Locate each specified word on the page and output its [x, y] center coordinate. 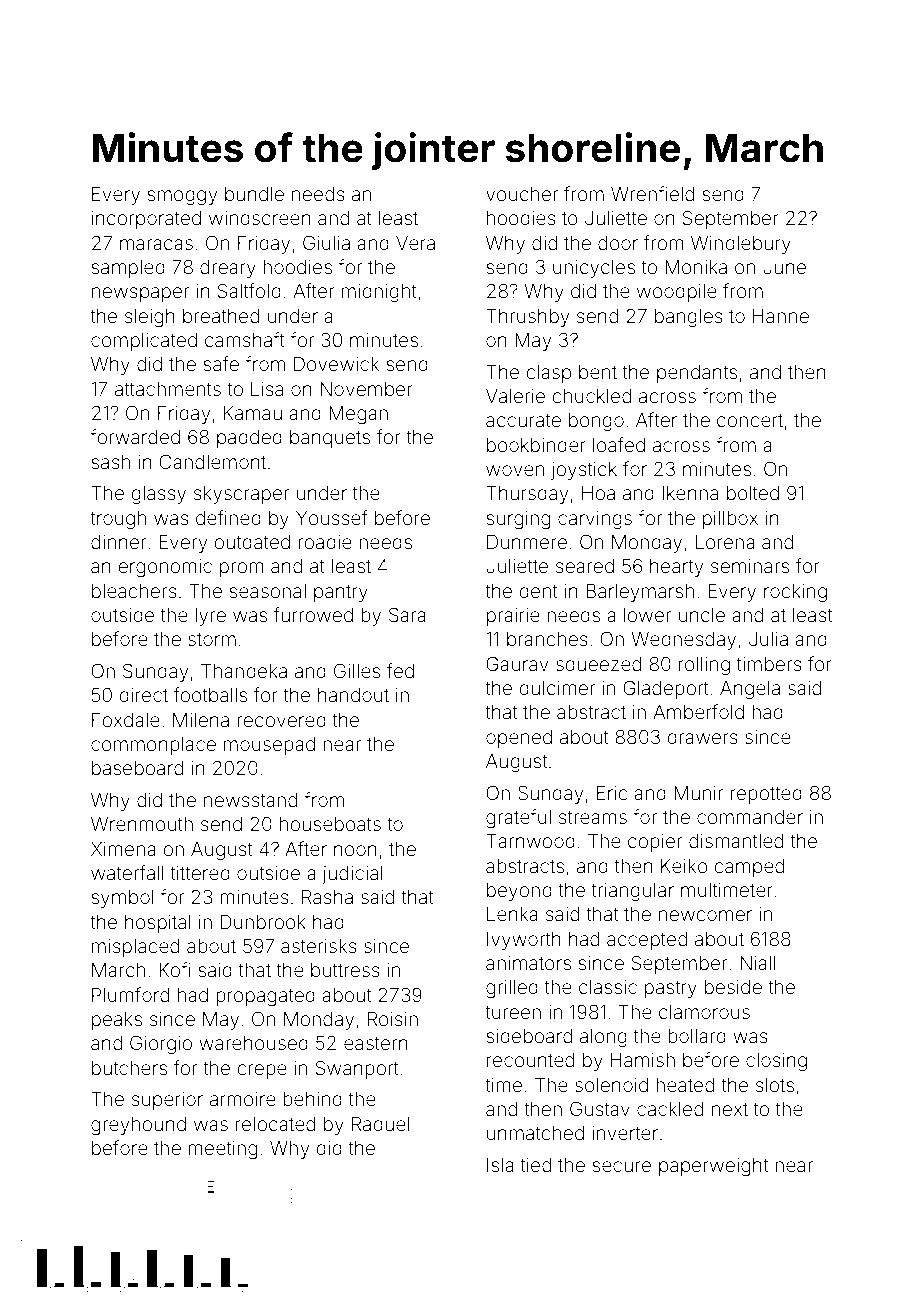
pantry [341, 593]
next [730, 1109]
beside [733, 987]
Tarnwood [530, 841]
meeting [222, 1150]
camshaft [245, 339]
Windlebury [741, 245]
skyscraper [241, 495]
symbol [122, 899]
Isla [500, 1165]
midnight [379, 293]
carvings [595, 520]
